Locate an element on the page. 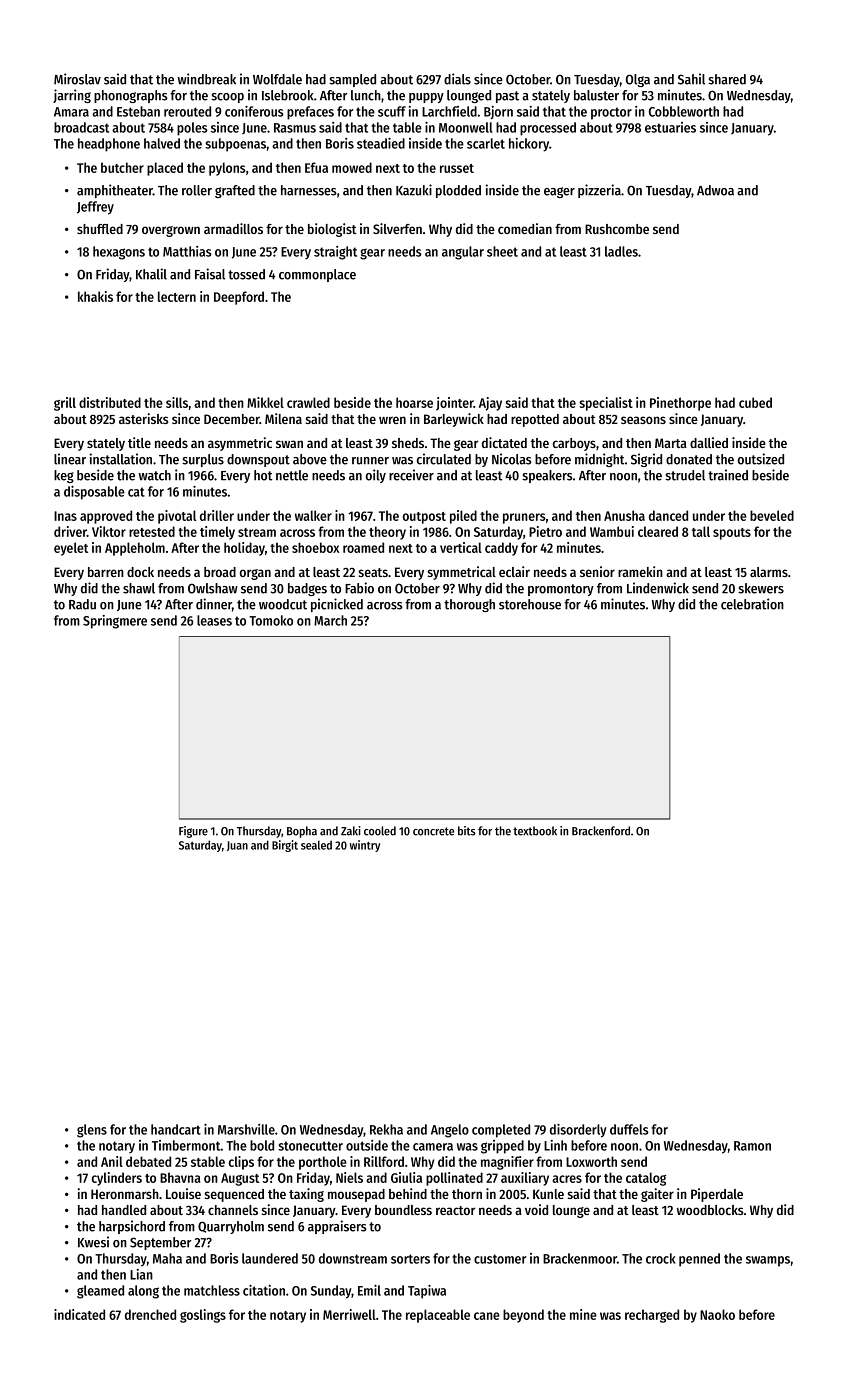 The width and height of the image is (849, 1400). March is located at coordinates (330, 620).
